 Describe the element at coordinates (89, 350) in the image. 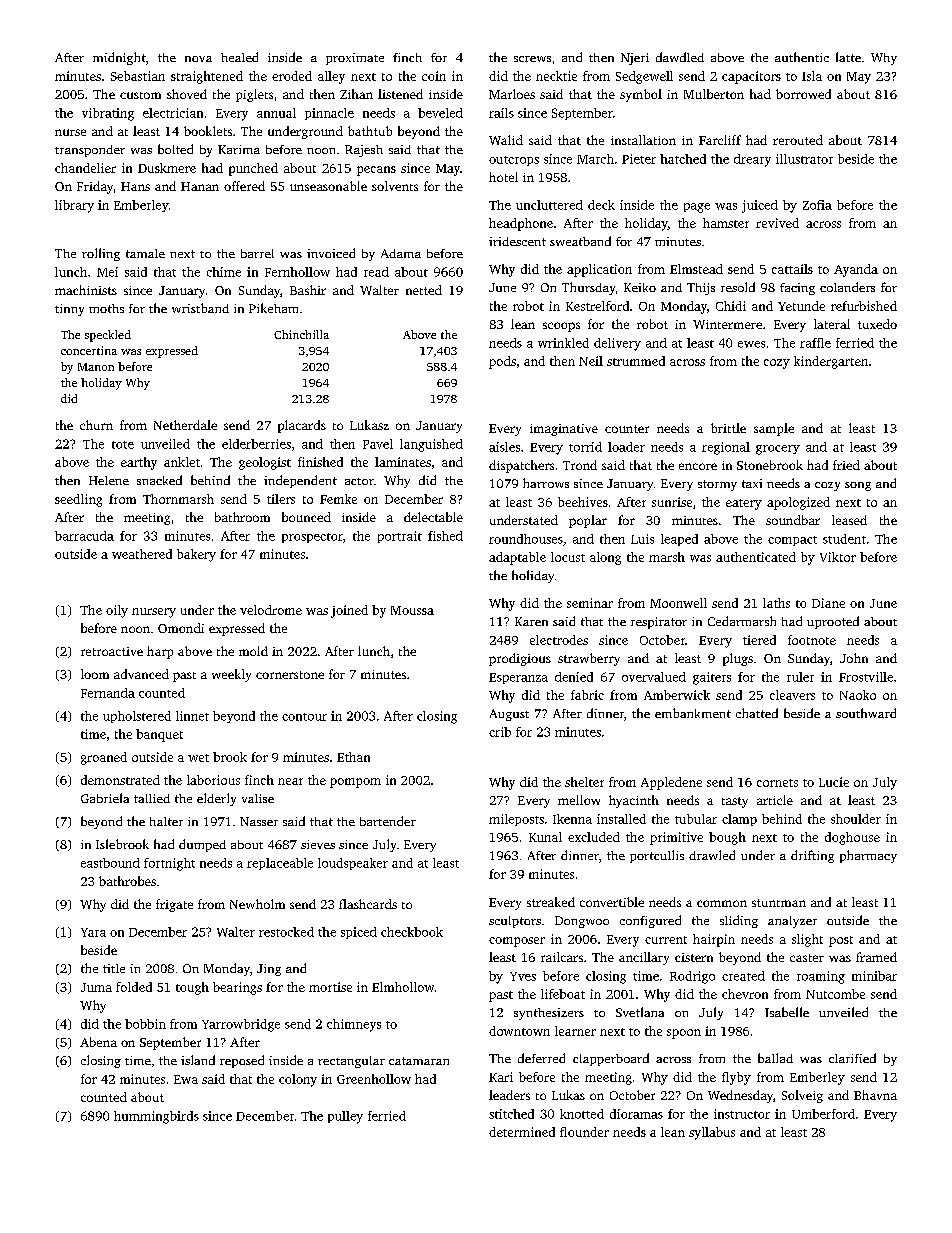

I see `concertina` at that location.
